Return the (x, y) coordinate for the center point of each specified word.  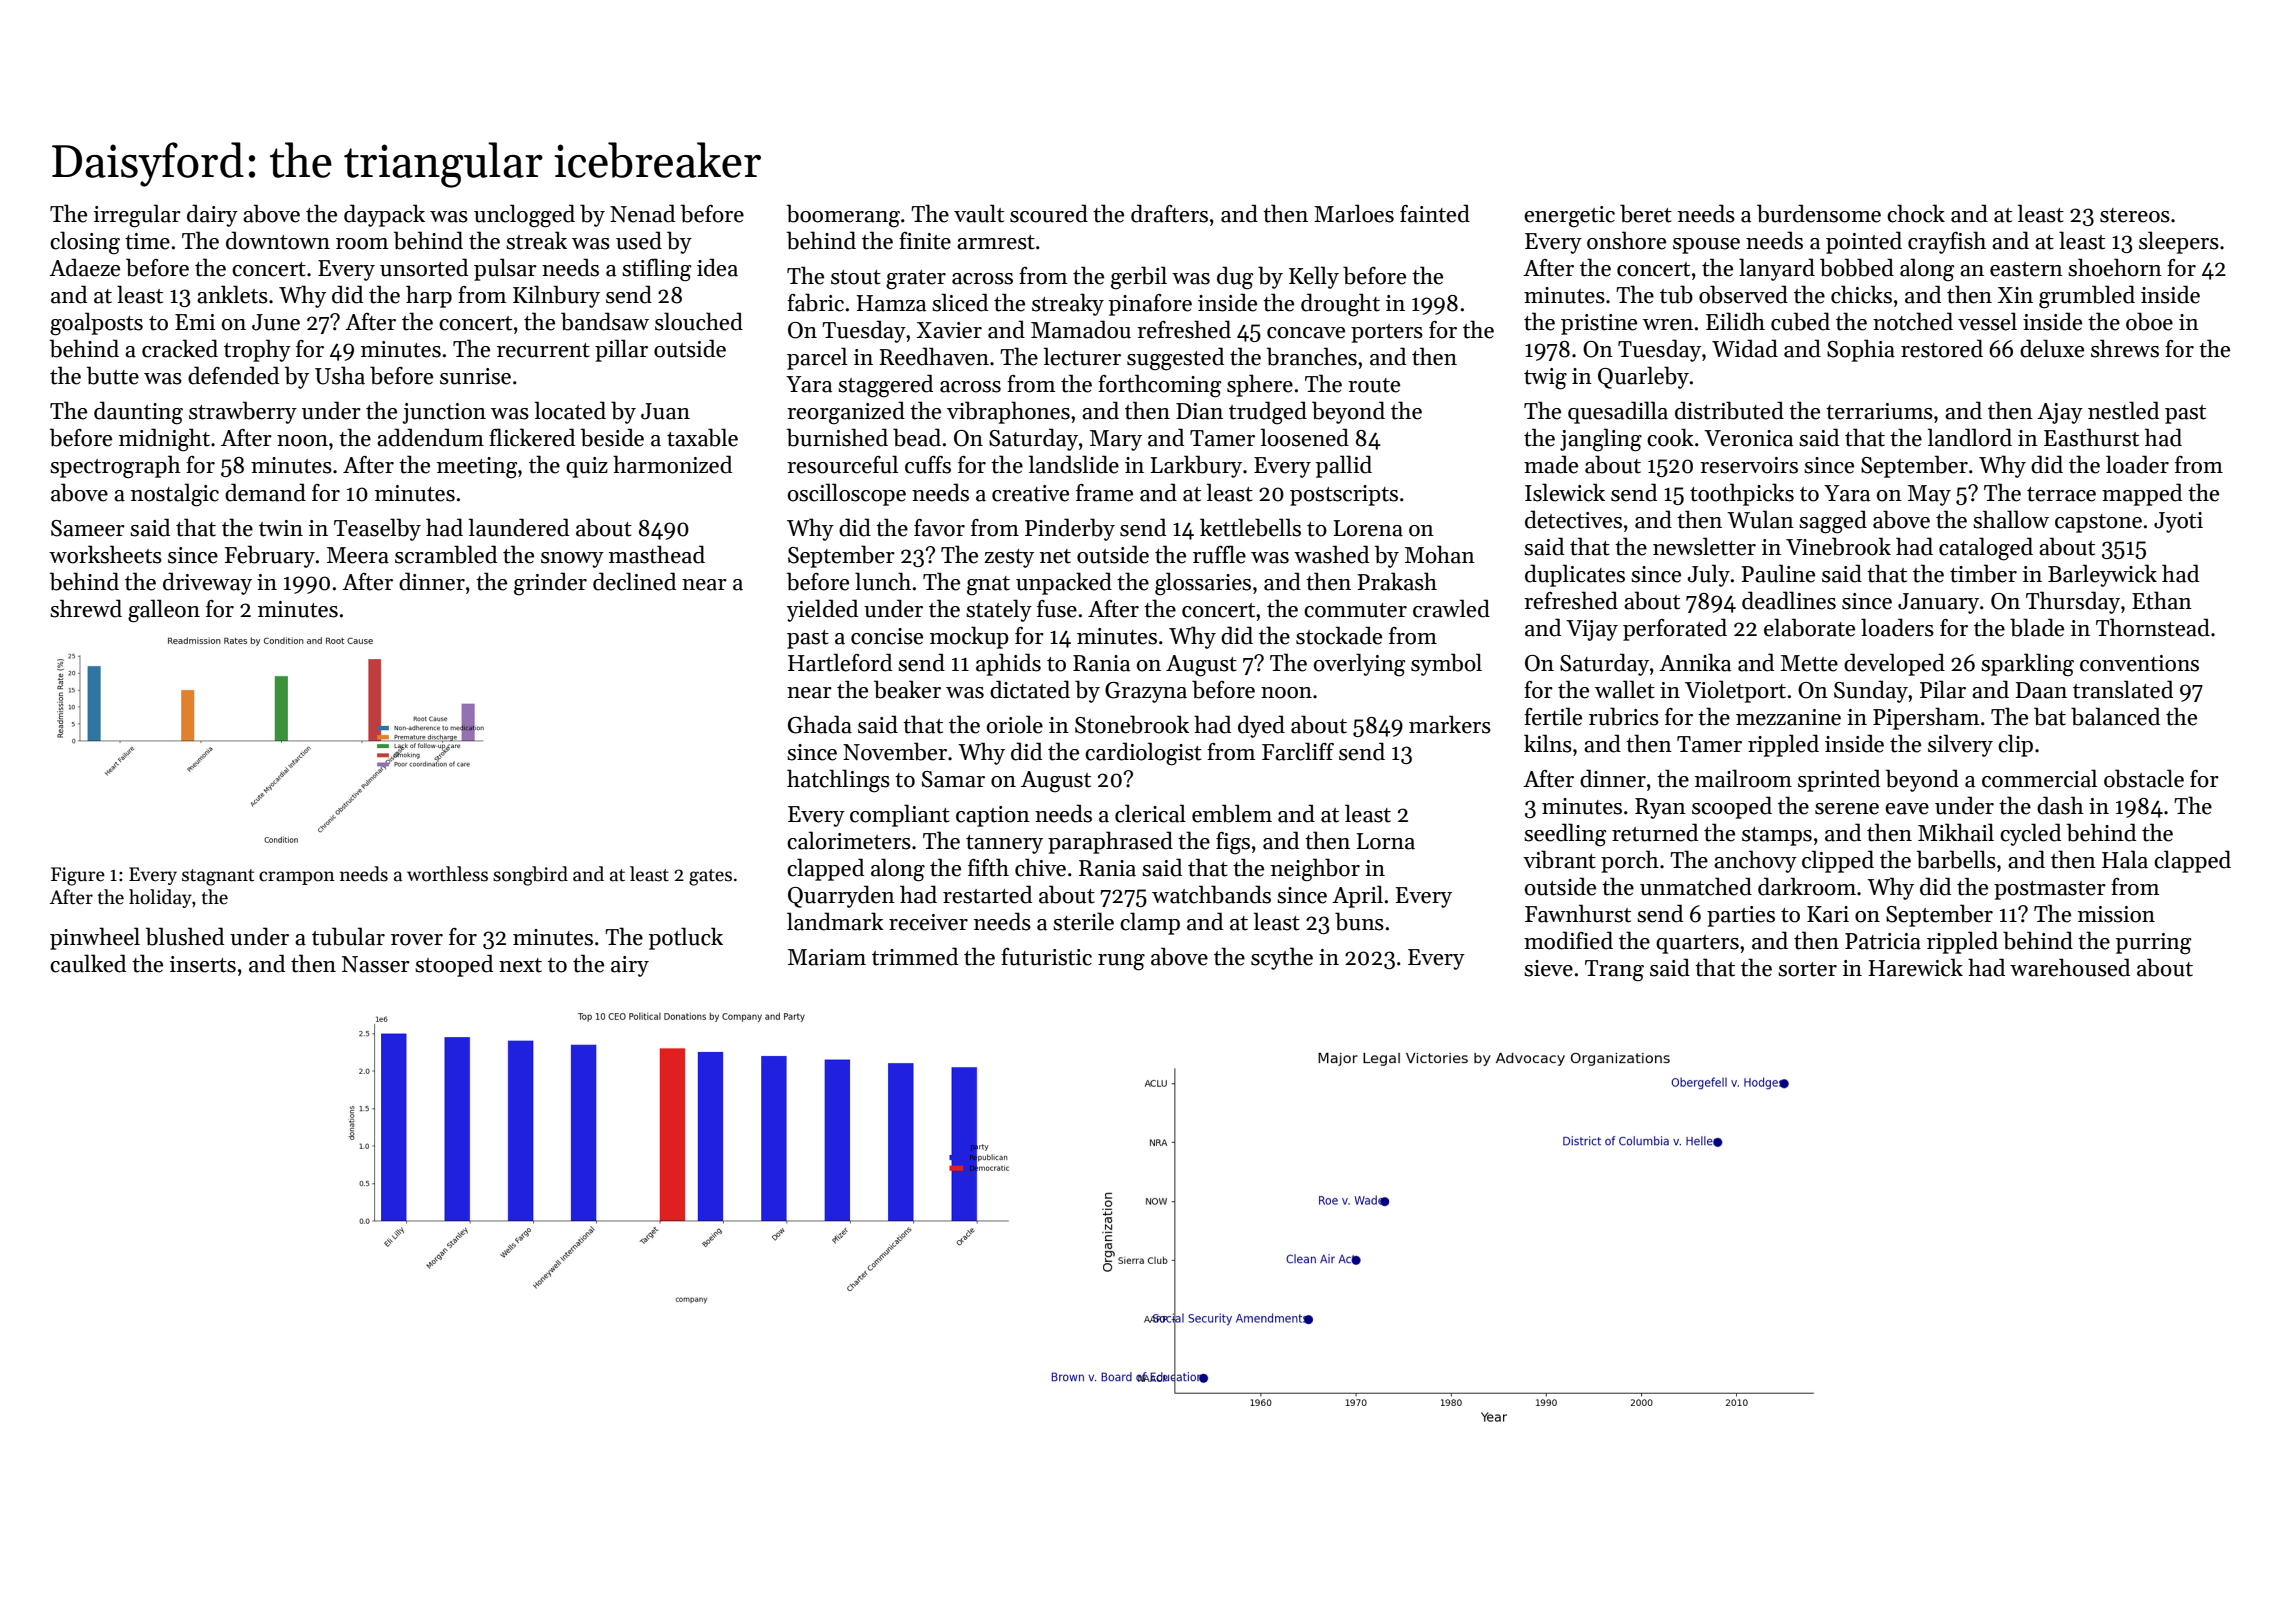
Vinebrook (1838, 546)
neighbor (1315, 870)
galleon (164, 611)
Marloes (1354, 213)
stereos (2135, 215)
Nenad (642, 213)
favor (939, 528)
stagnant (218, 877)
